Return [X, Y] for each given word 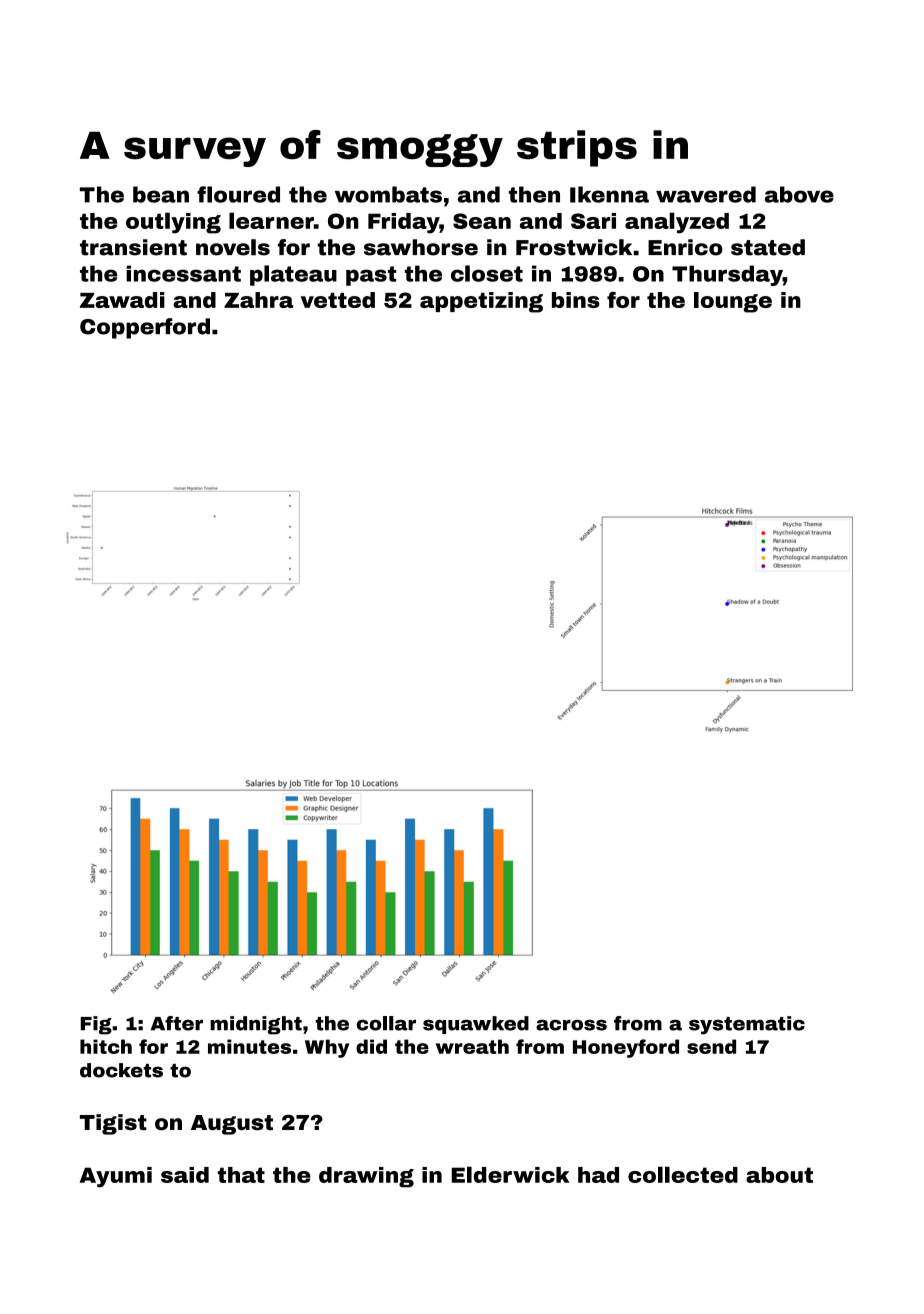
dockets [121, 1070]
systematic [747, 1025]
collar [386, 1023]
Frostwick [574, 247]
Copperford [145, 328]
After [177, 1023]
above [799, 194]
